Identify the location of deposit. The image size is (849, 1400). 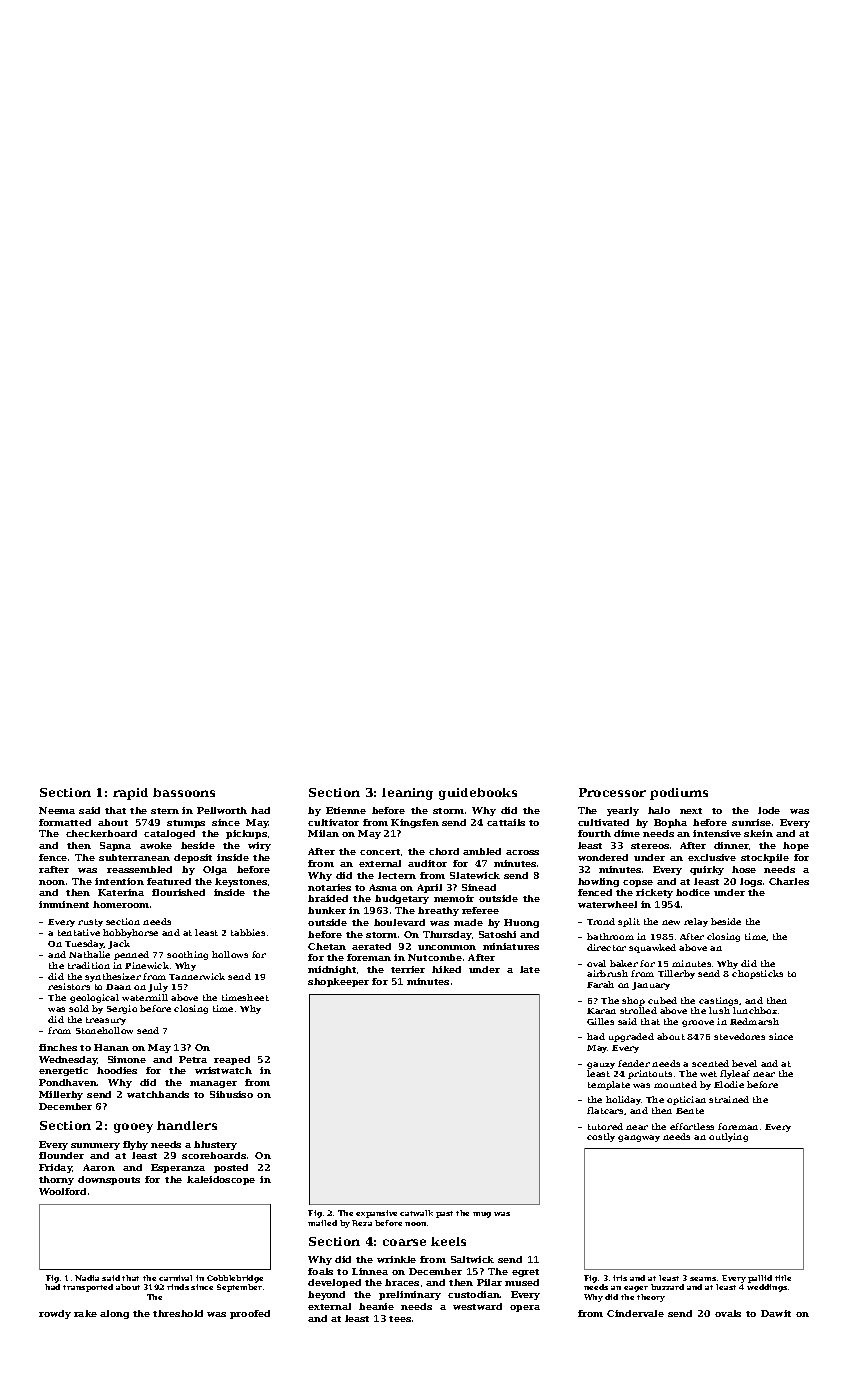
(193, 858).
